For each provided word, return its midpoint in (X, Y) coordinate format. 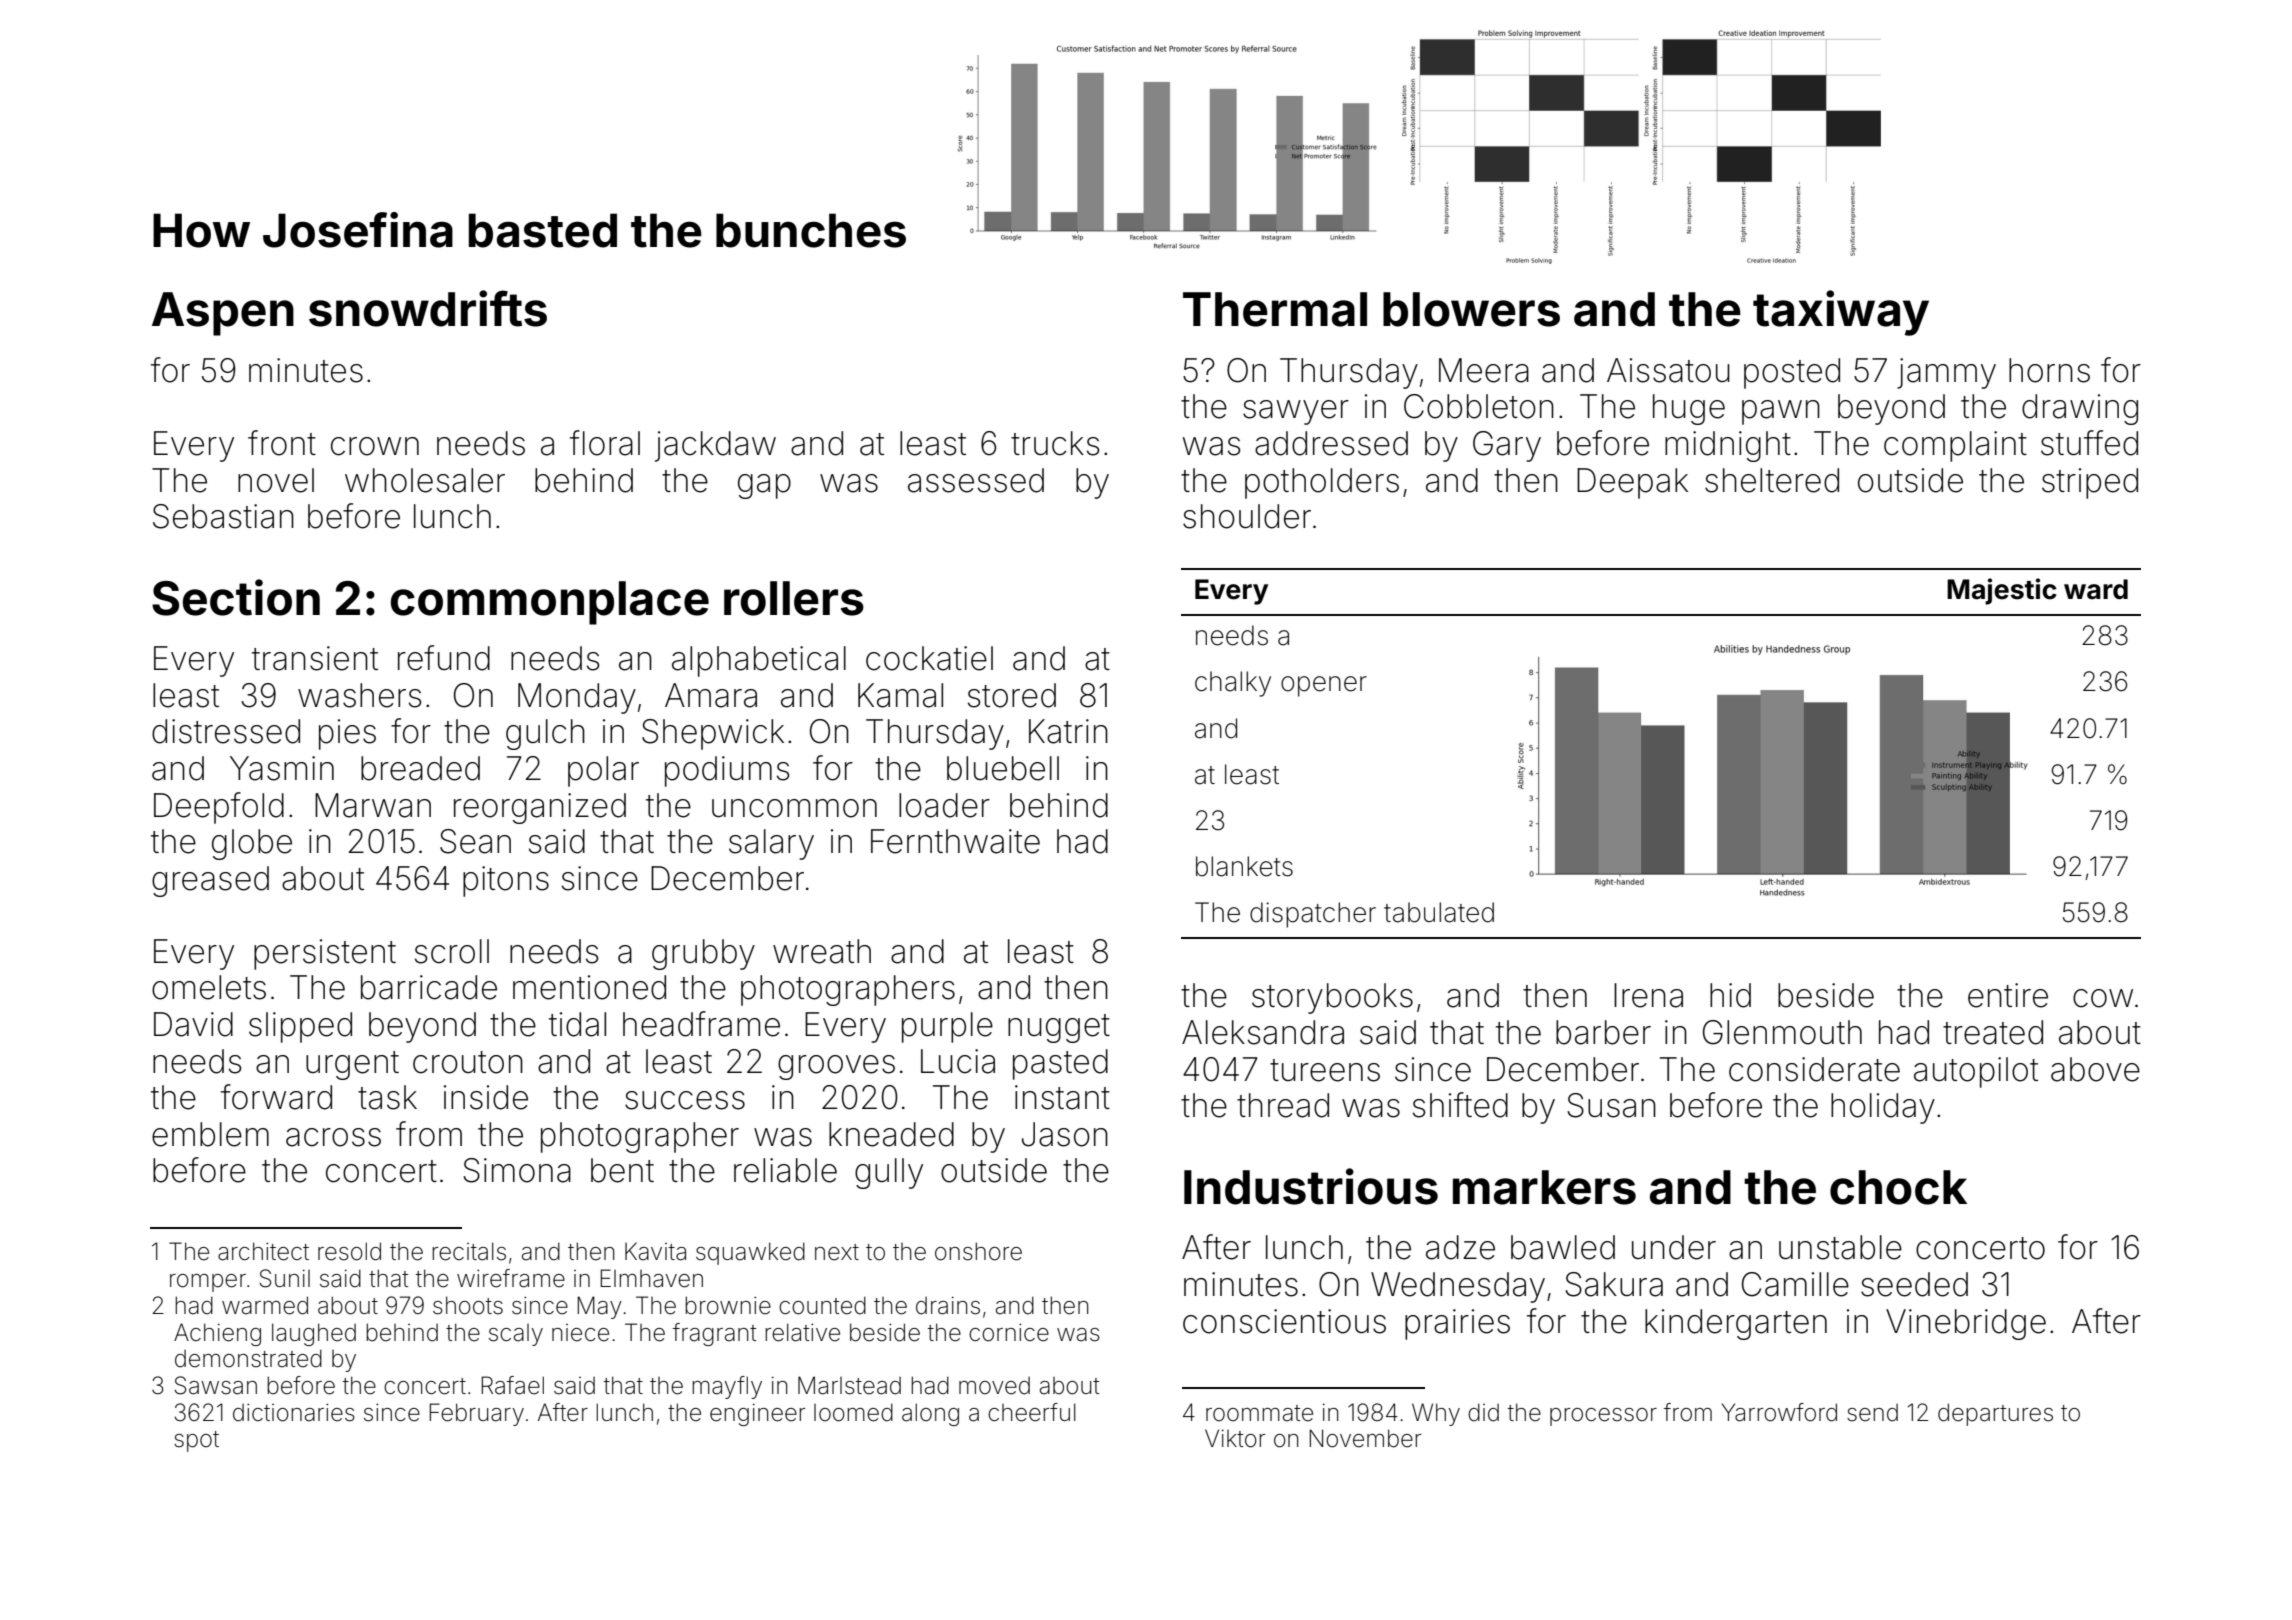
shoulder (1247, 516)
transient (315, 658)
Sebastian (223, 516)
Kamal (900, 695)
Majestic (2002, 591)
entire (2008, 995)
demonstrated (248, 1358)
